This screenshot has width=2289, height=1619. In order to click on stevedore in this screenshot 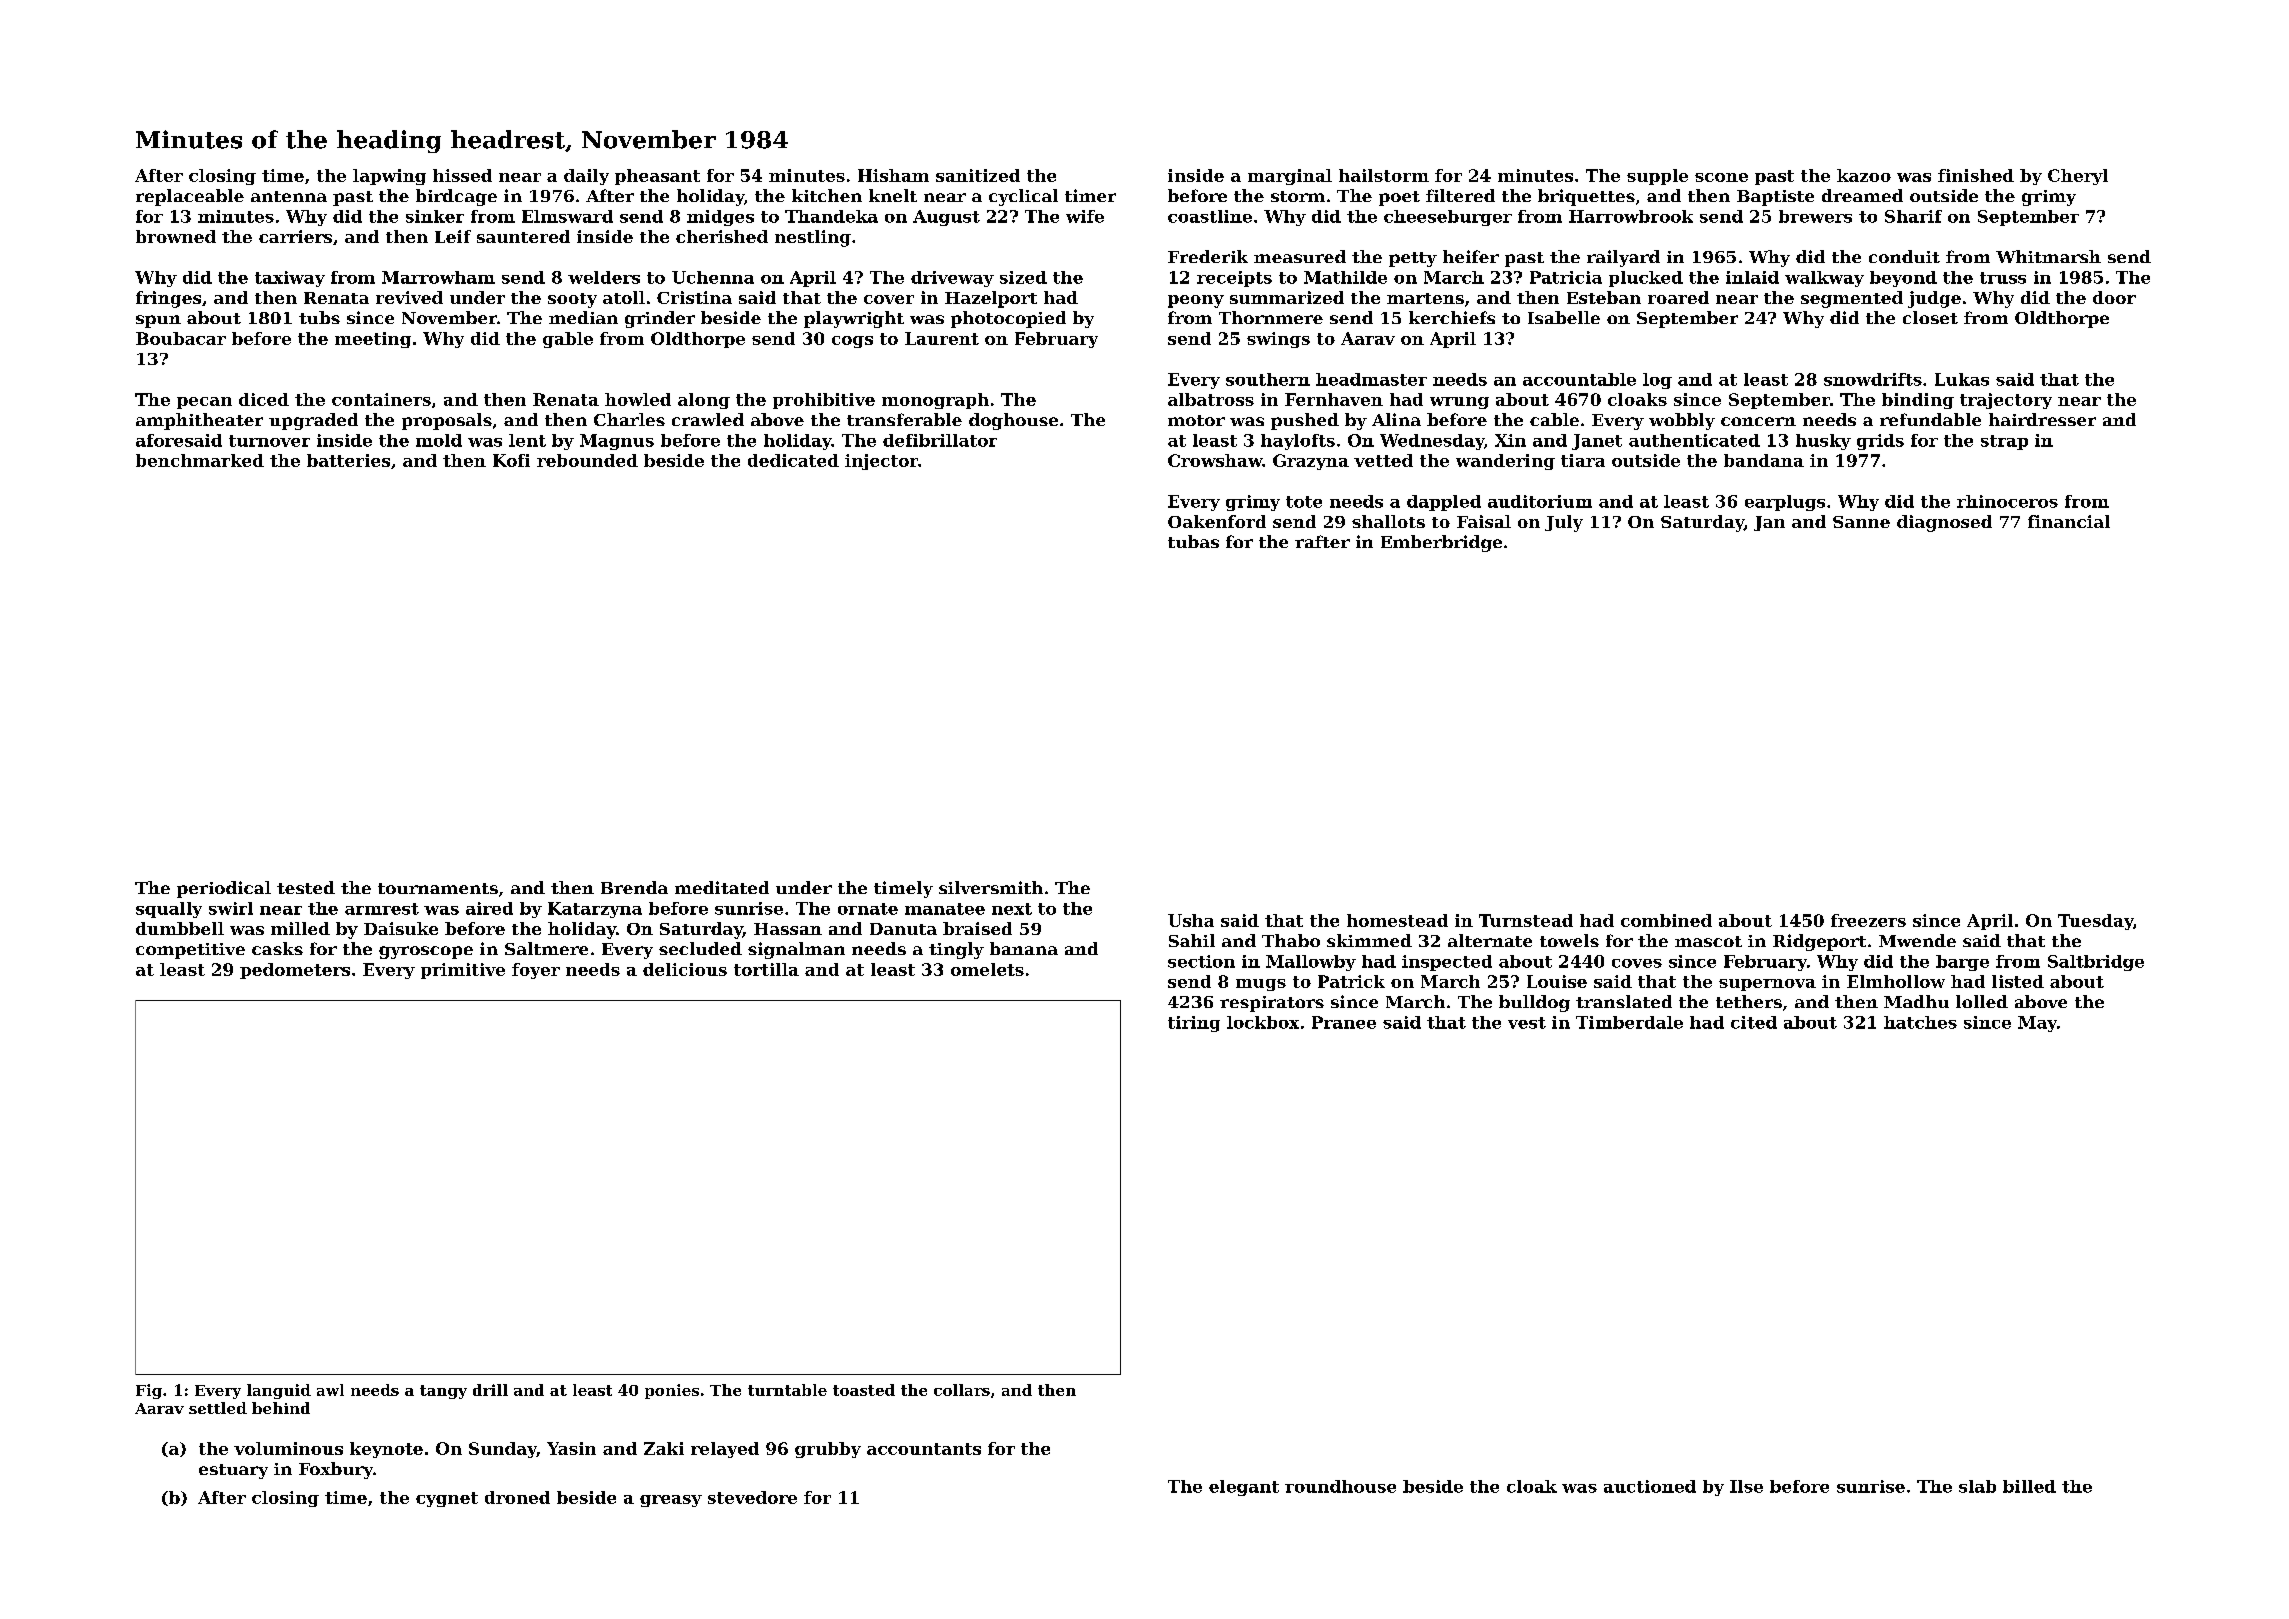, I will do `click(752, 1497)`.
